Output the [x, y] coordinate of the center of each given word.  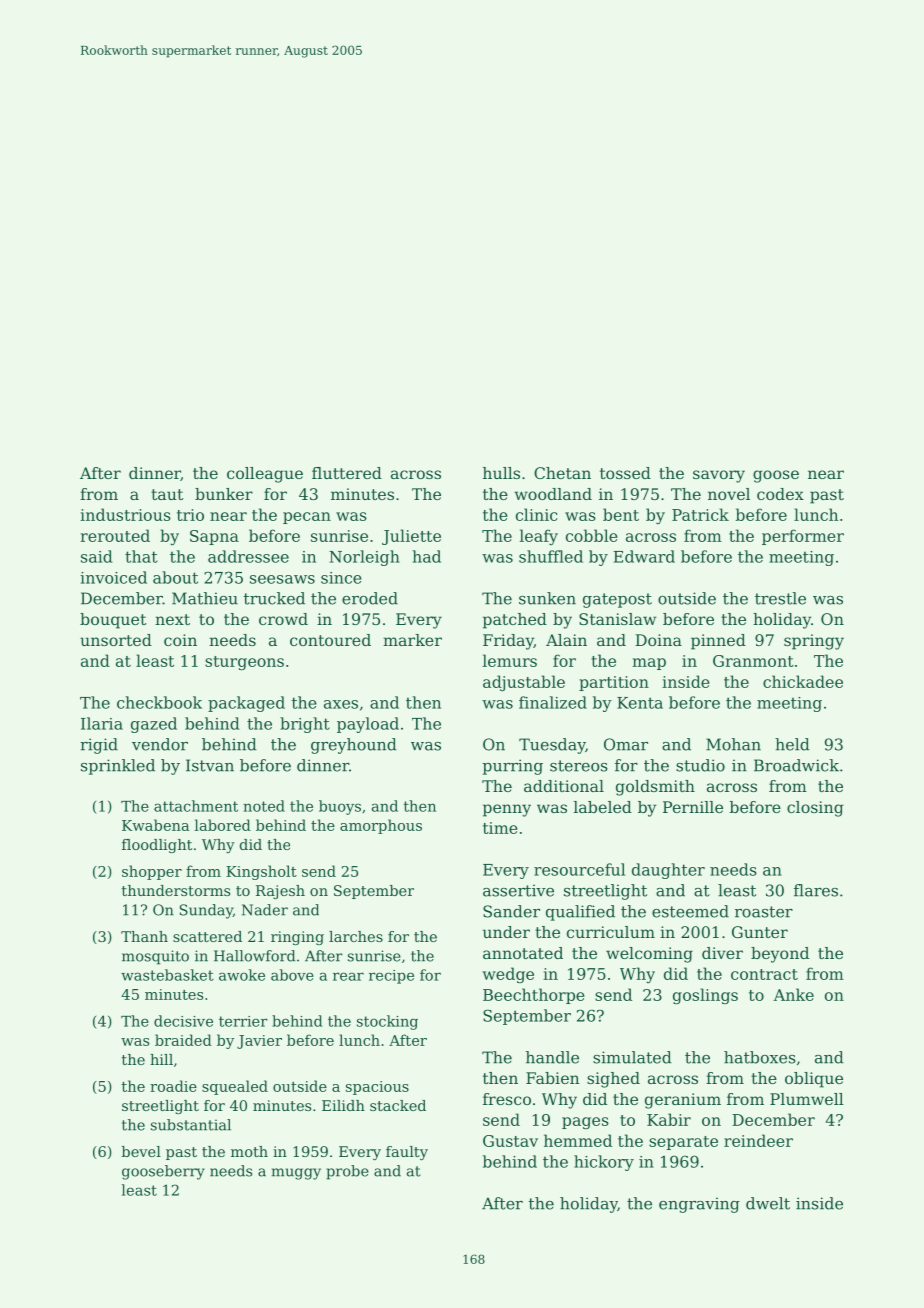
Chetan [562, 473]
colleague [265, 475]
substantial [191, 1125]
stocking [387, 1022]
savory [719, 476]
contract [764, 974]
